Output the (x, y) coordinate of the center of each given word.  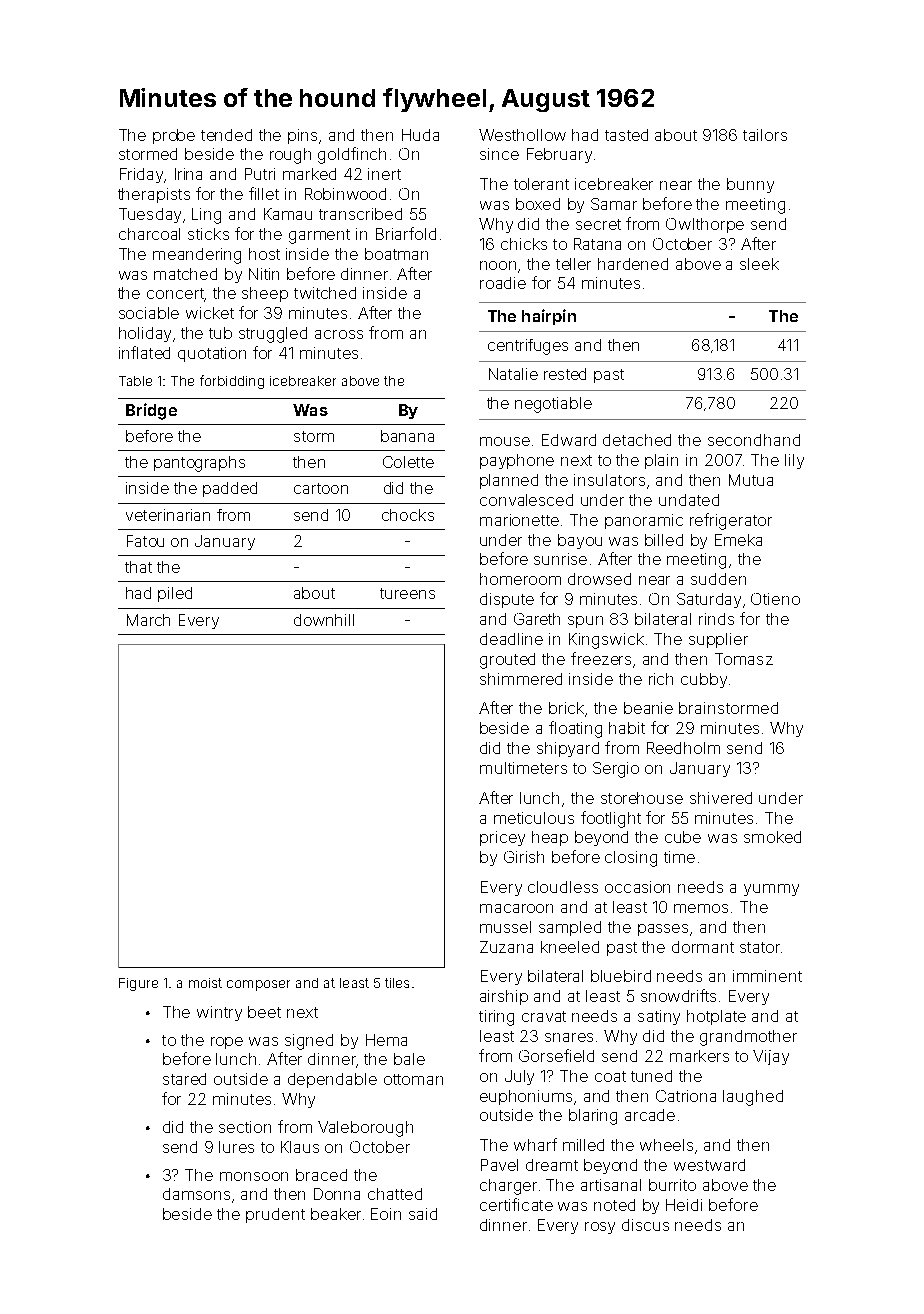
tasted (626, 135)
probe (174, 136)
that (138, 567)
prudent (275, 1215)
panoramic (644, 521)
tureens (407, 593)
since (499, 154)
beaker (336, 1214)
